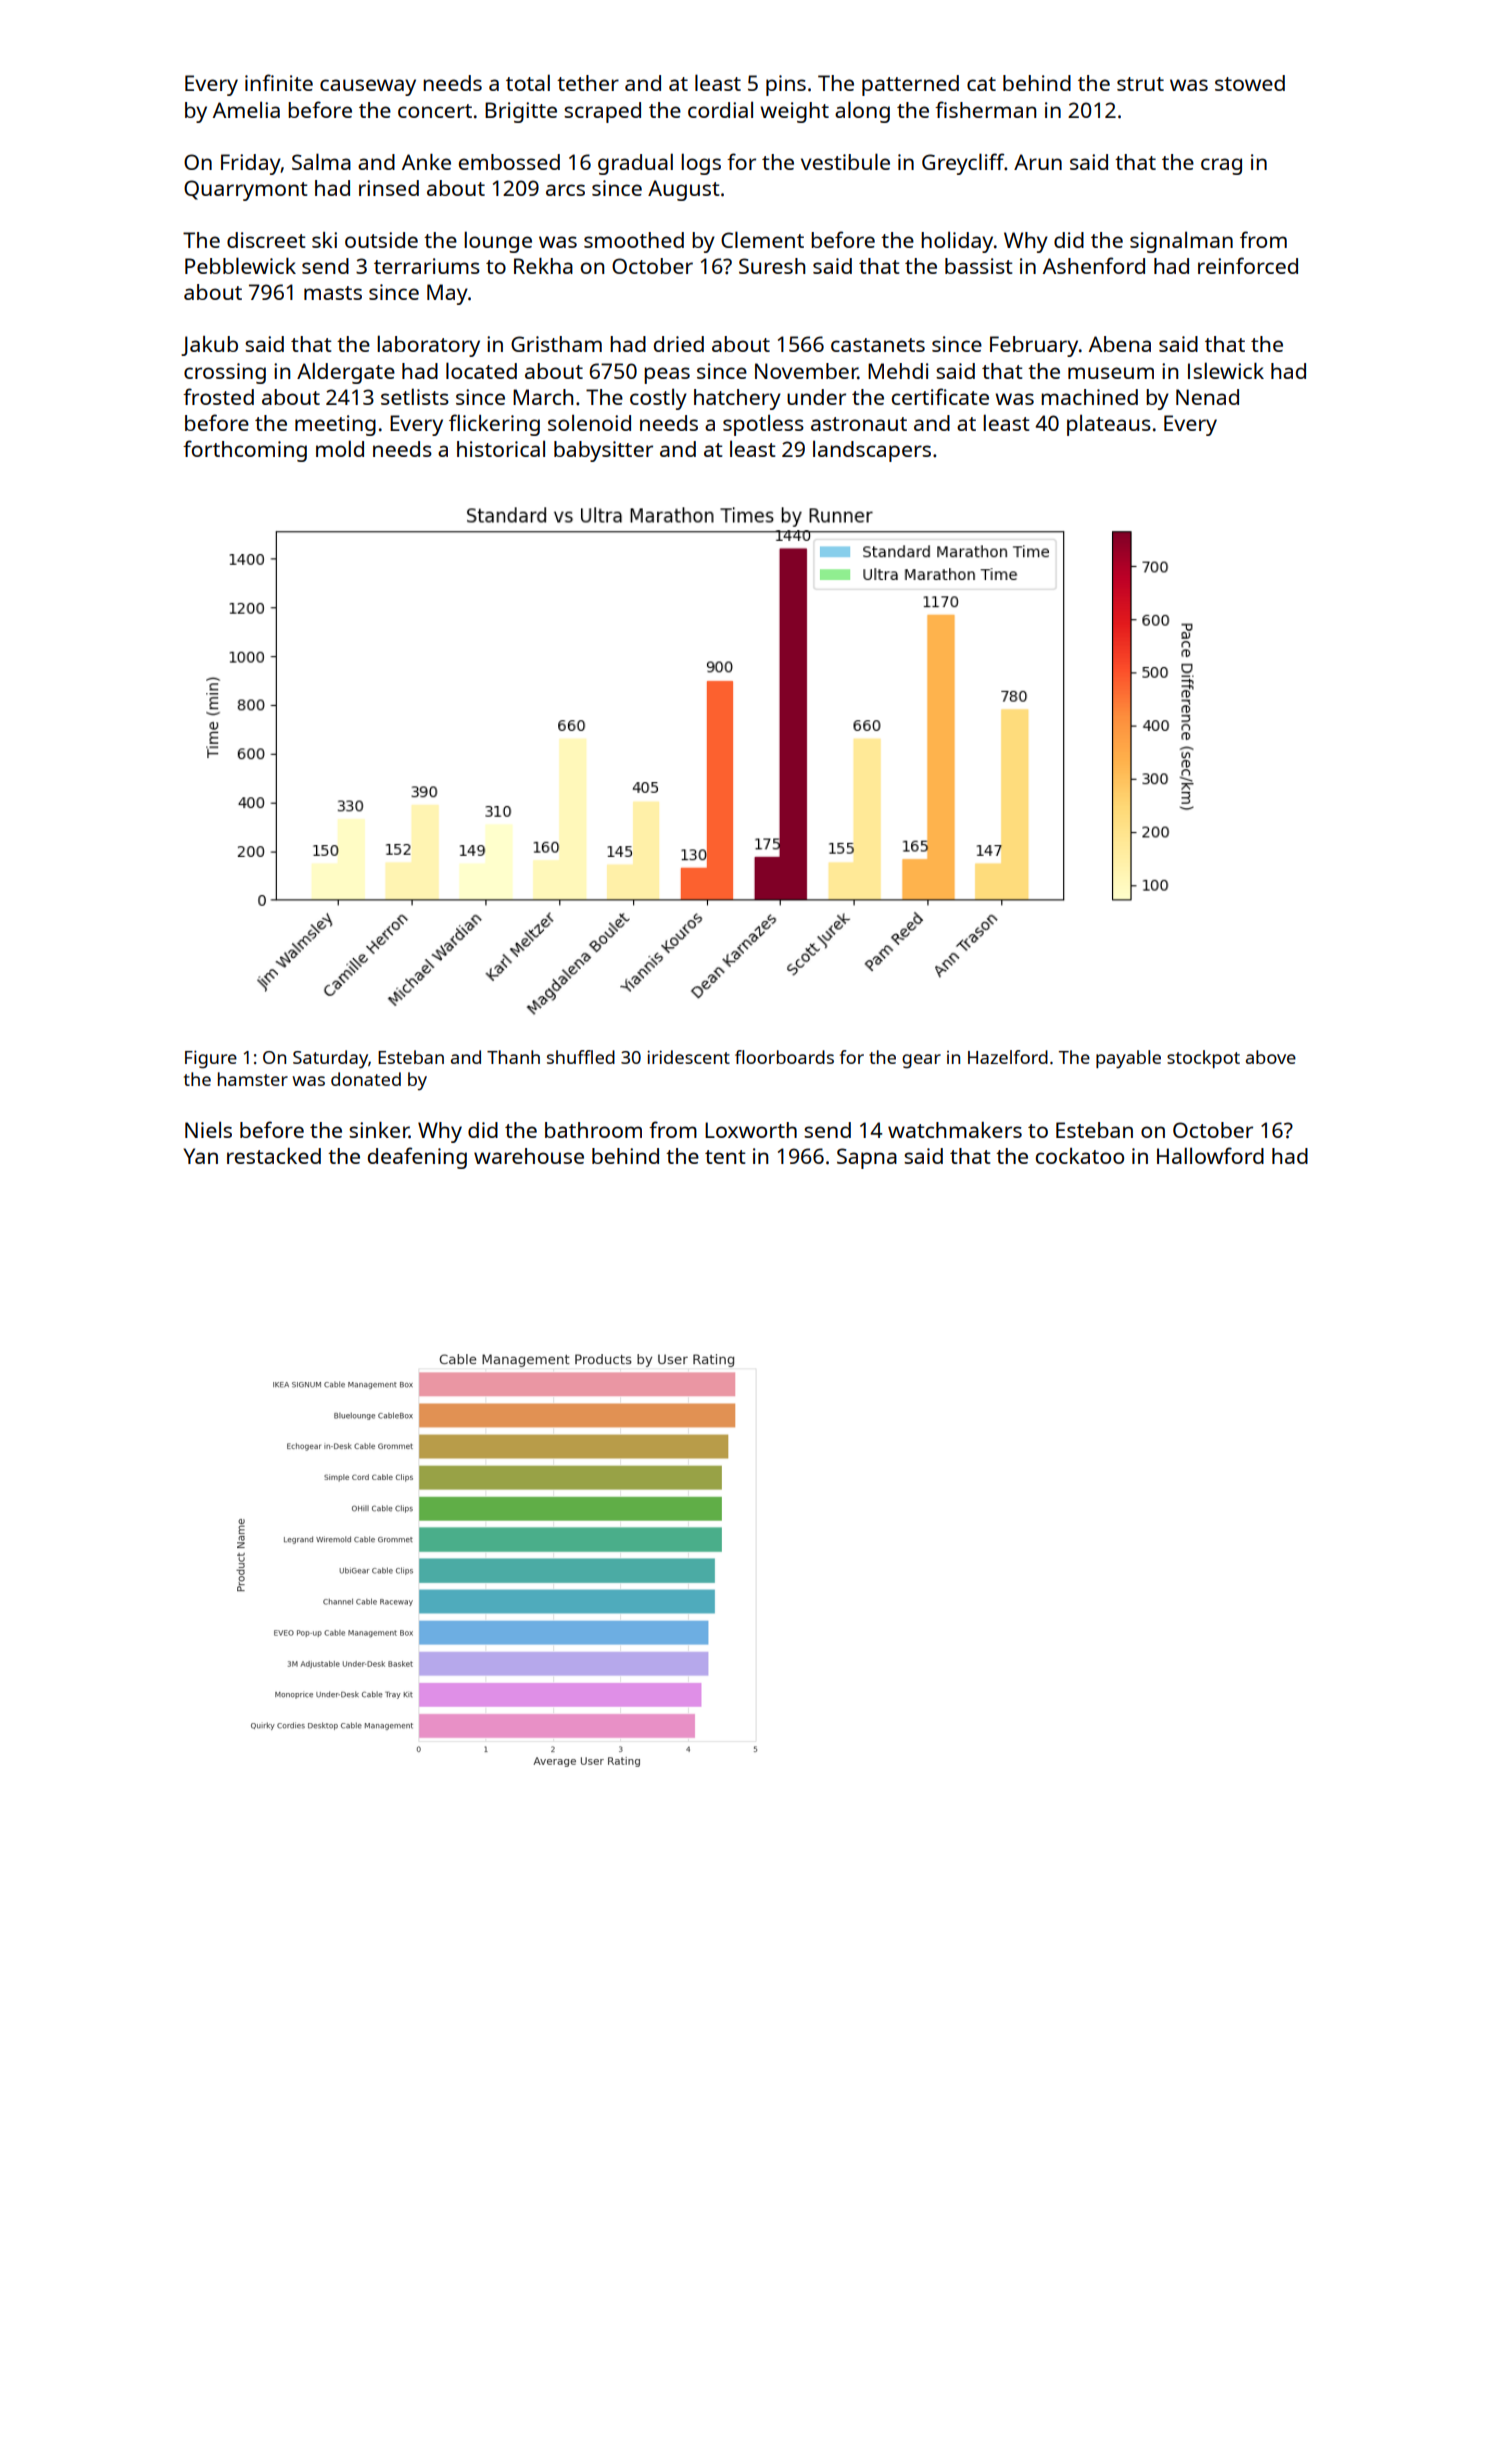  Describe the element at coordinates (1140, 84) in the screenshot. I see `strut` at that location.
